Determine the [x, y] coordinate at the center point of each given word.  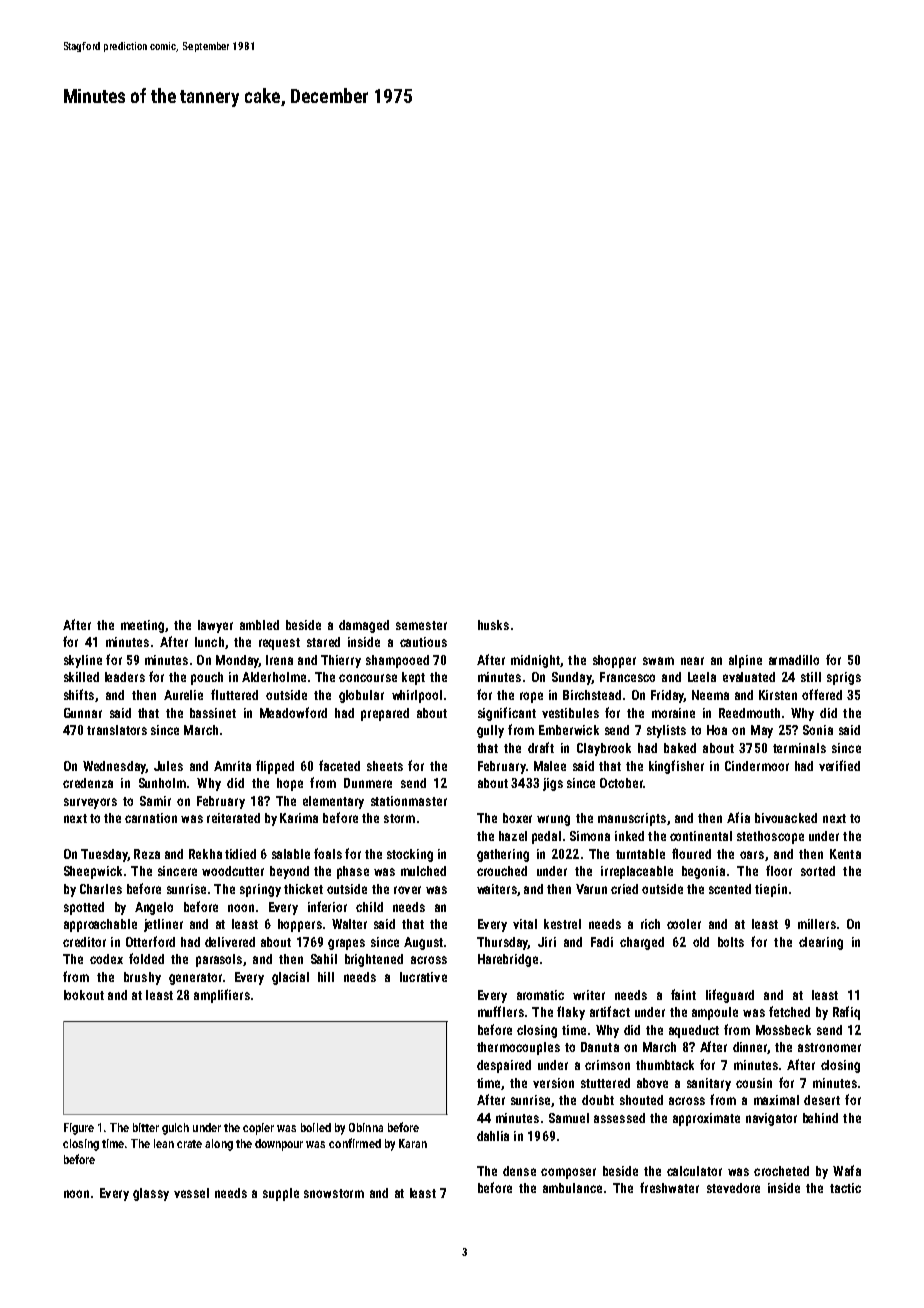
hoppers [300, 925]
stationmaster [409, 801]
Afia [738, 817]
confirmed [355, 1143]
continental [701, 836]
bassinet [213, 713]
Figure [79, 1129]
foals [328, 853]
